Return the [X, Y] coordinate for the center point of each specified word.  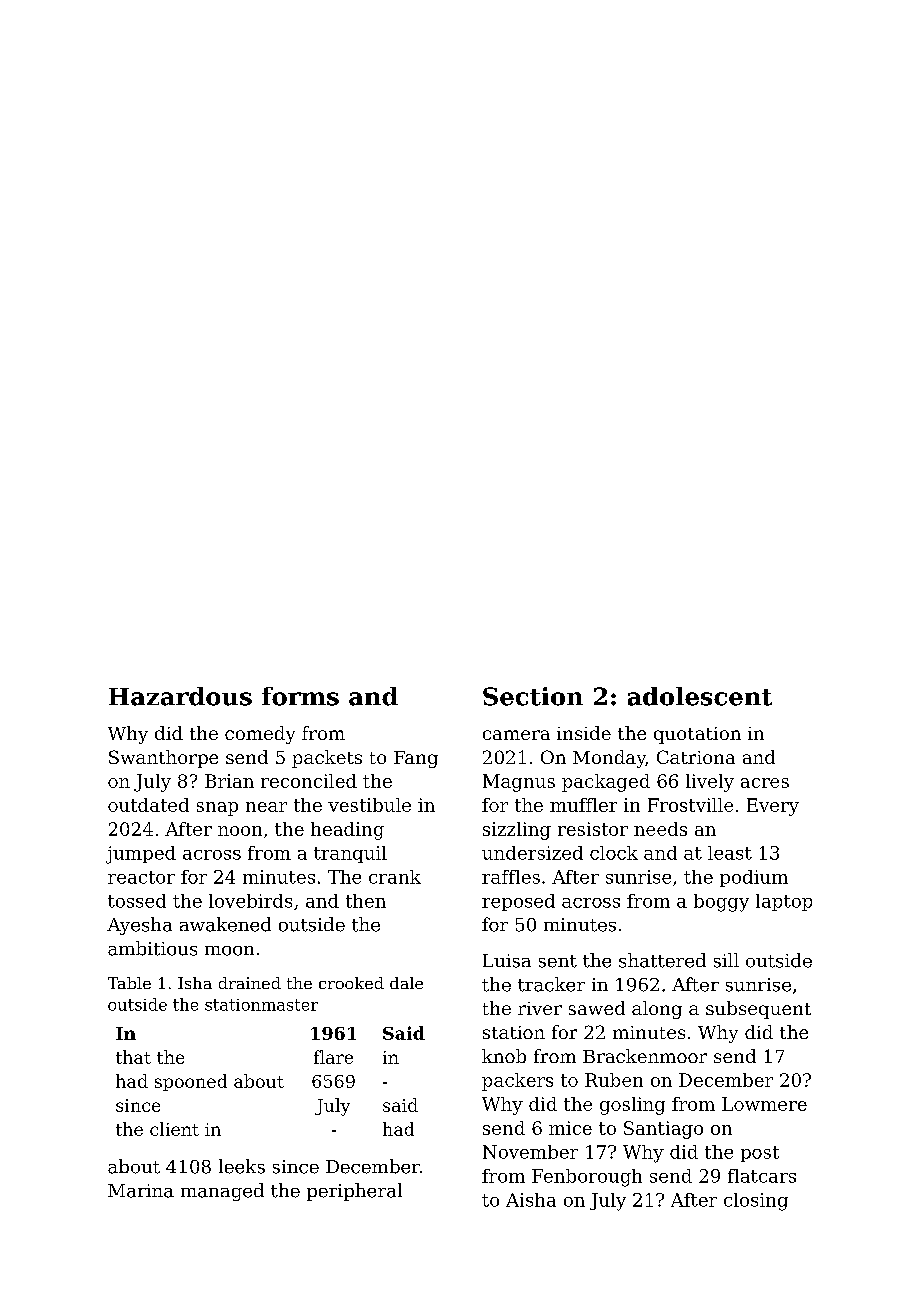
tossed [137, 901]
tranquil [350, 854]
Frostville [690, 805]
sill [726, 960]
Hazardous [180, 696]
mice [570, 1128]
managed [222, 1192]
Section [533, 696]
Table [129, 983]
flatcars [762, 1176]
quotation [697, 735]
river [540, 1008]
